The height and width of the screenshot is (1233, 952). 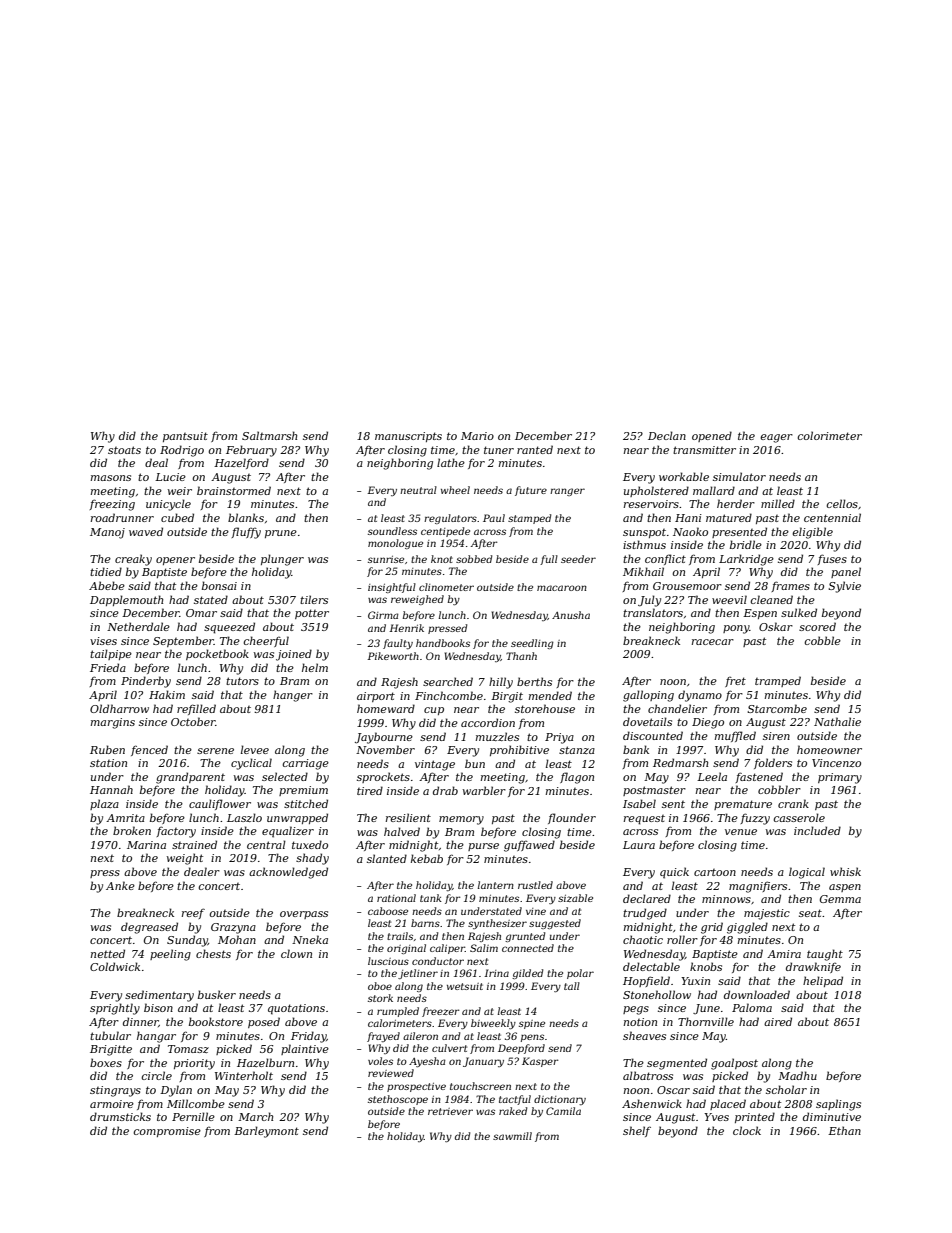 I want to click on Hannah, so click(x=111, y=789).
